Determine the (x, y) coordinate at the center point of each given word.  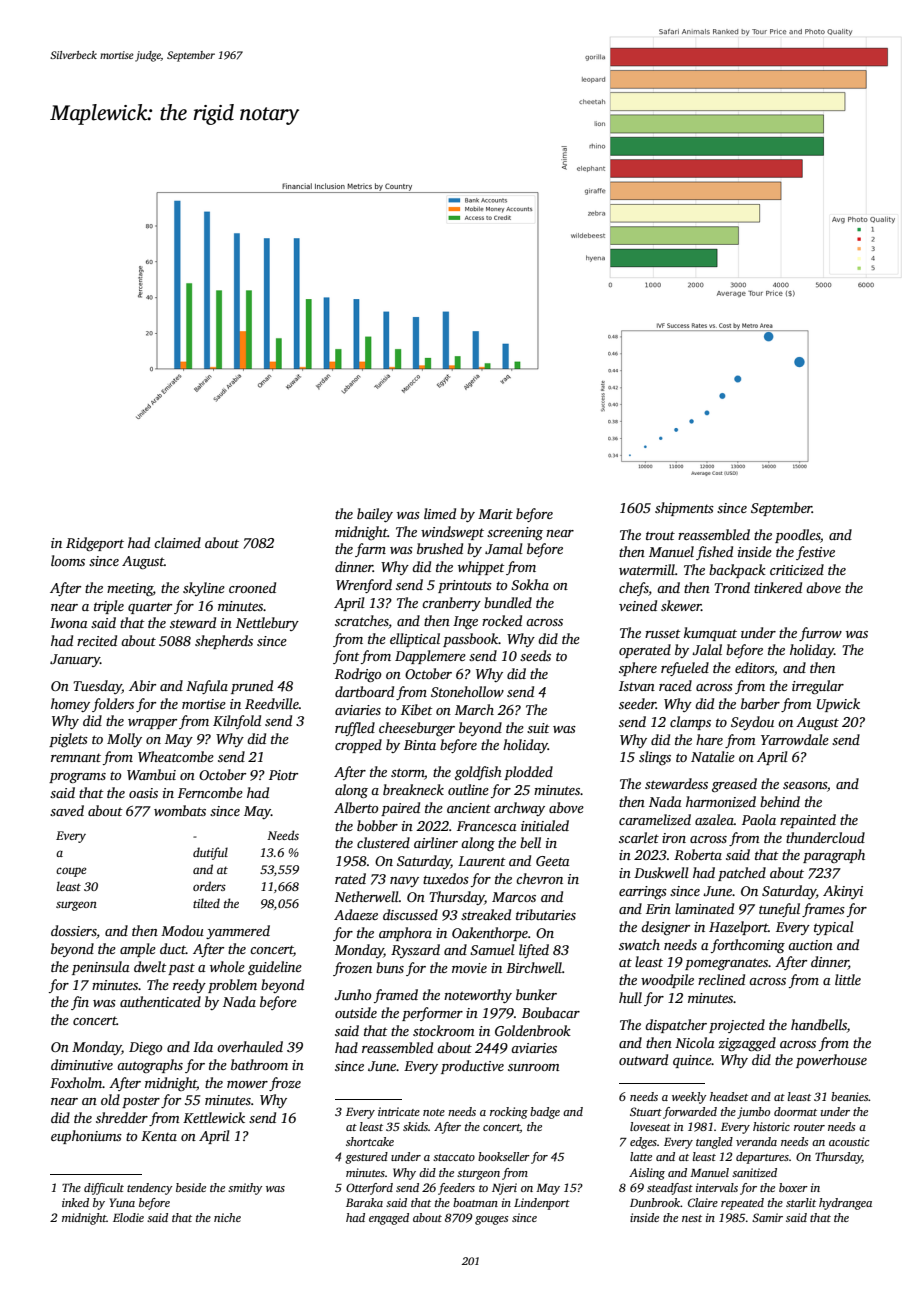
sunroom (534, 1067)
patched (742, 874)
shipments (684, 509)
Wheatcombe (176, 756)
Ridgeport (95, 544)
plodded (528, 773)
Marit (495, 514)
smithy (245, 1189)
